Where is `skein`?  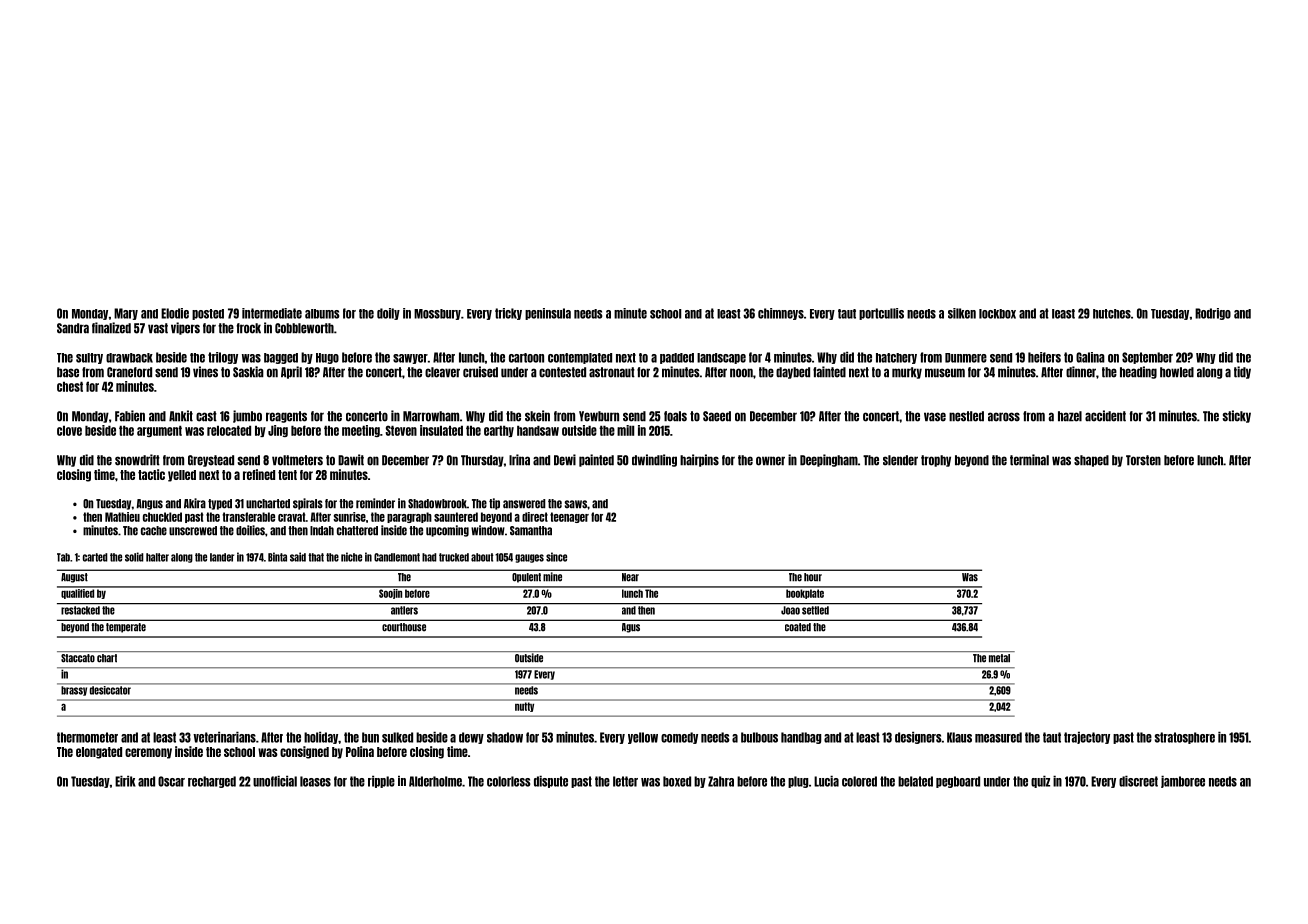
skein is located at coordinates (537, 416).
